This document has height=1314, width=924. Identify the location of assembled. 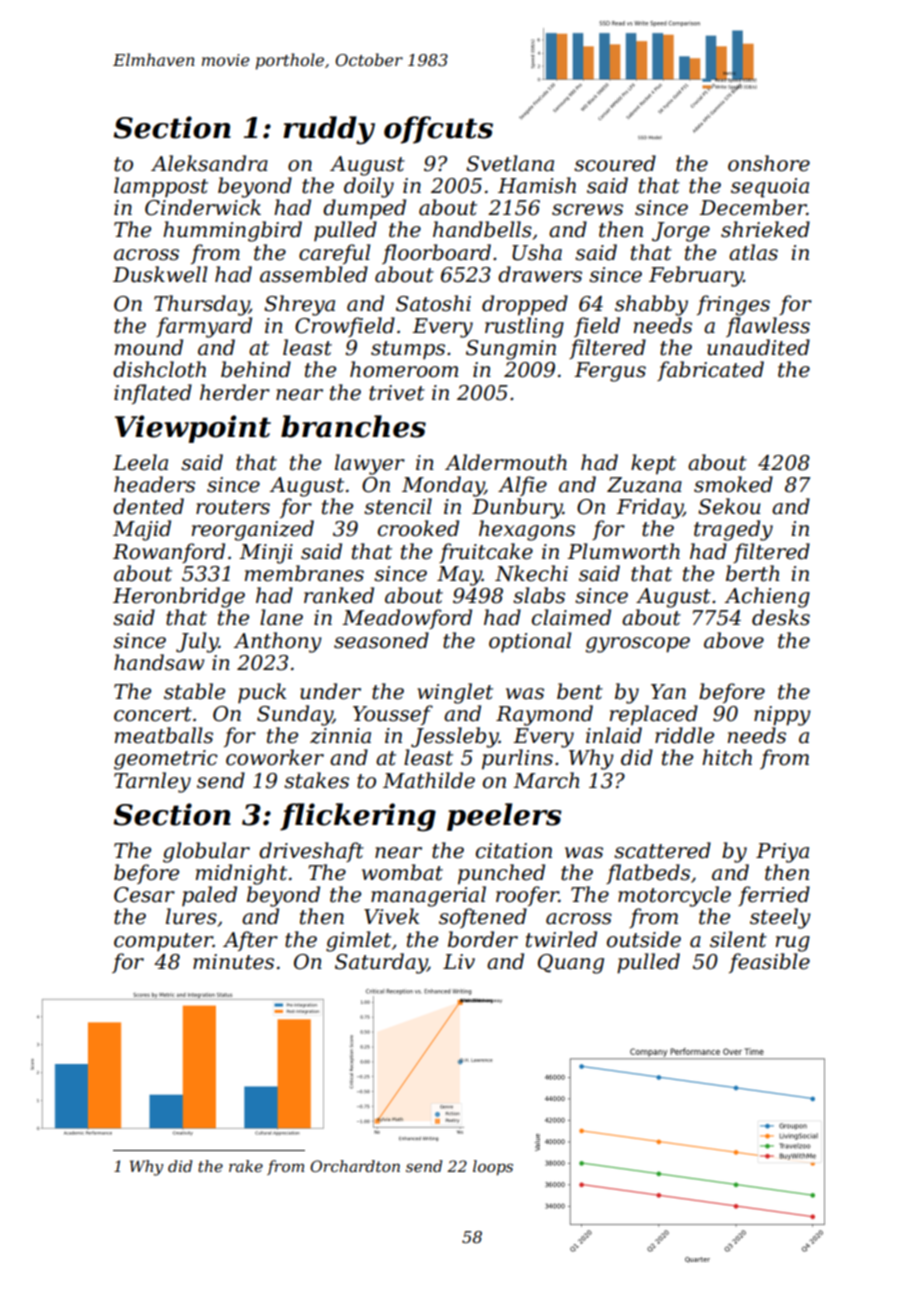
(314, 274).
